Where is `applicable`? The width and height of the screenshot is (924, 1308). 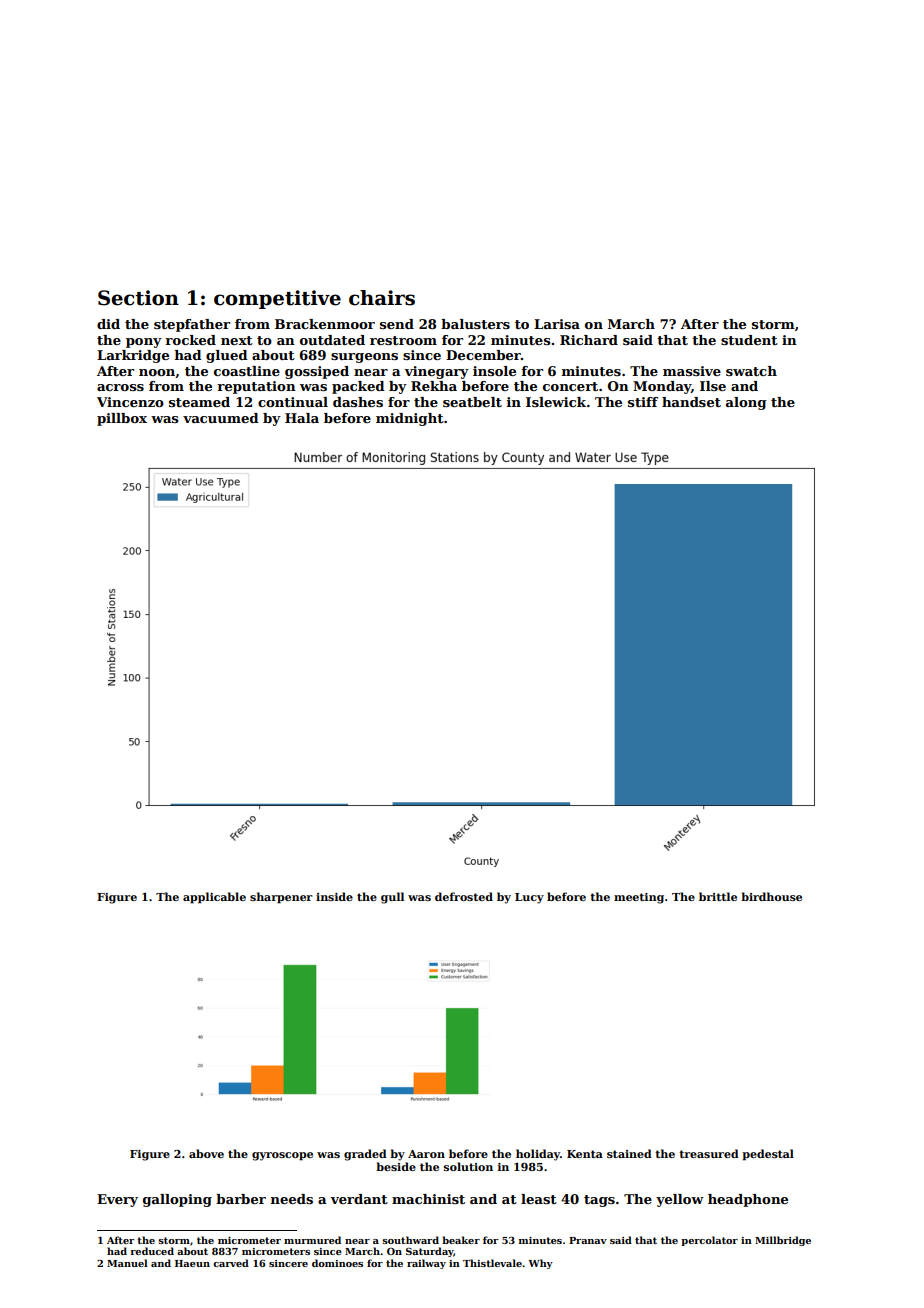
applicable is located at coordinates (214, 898).
